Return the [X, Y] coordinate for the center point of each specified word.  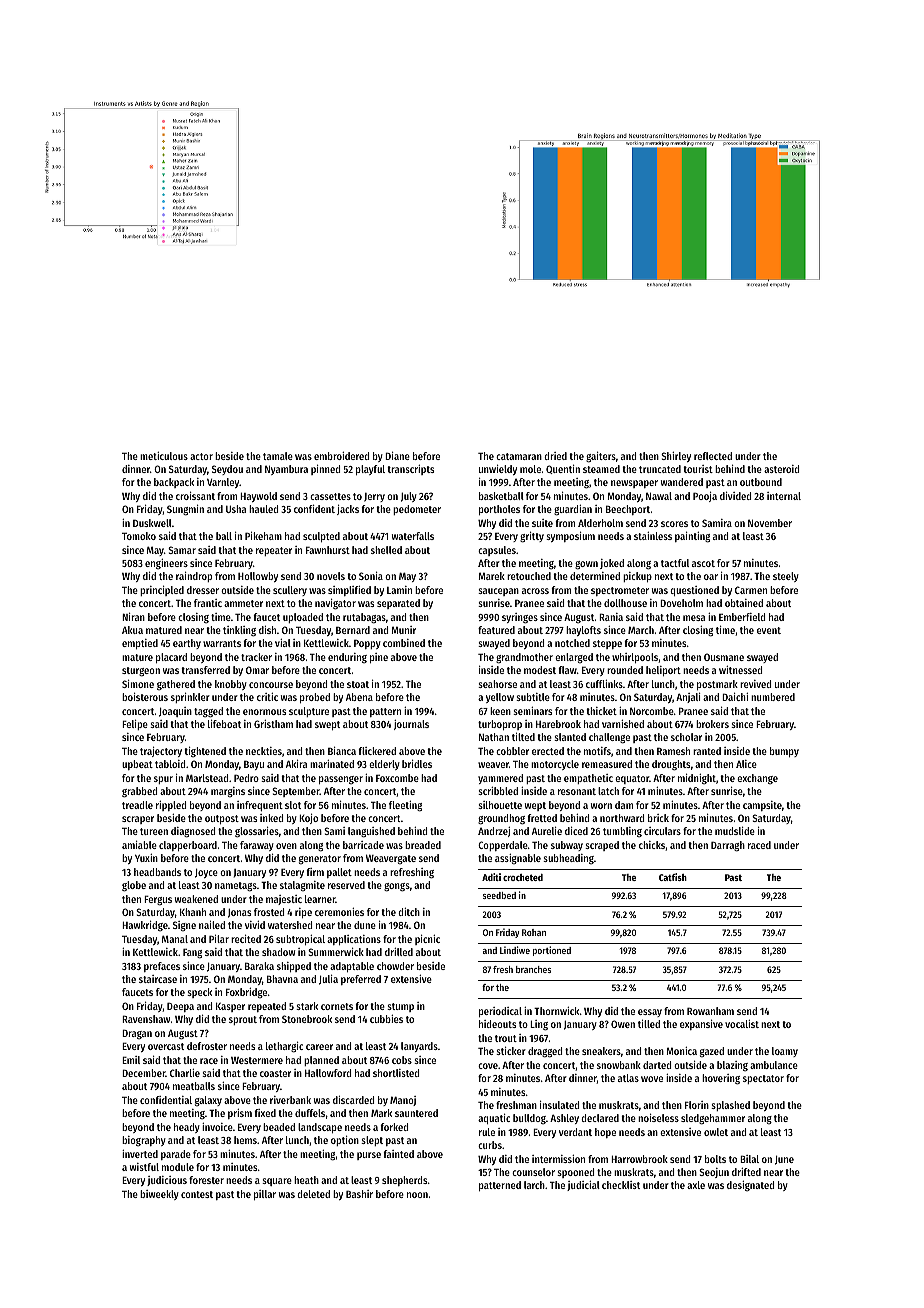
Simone [138, 684]
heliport [663, 671]
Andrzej [494, 832]
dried [555, 456]
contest [197, 1194]
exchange [757, 779]
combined [404, 643]
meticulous [164, 456]
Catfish [673, 877]
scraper [138, 820]
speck [199, 993]
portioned [552, 951]
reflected [713, 456]
